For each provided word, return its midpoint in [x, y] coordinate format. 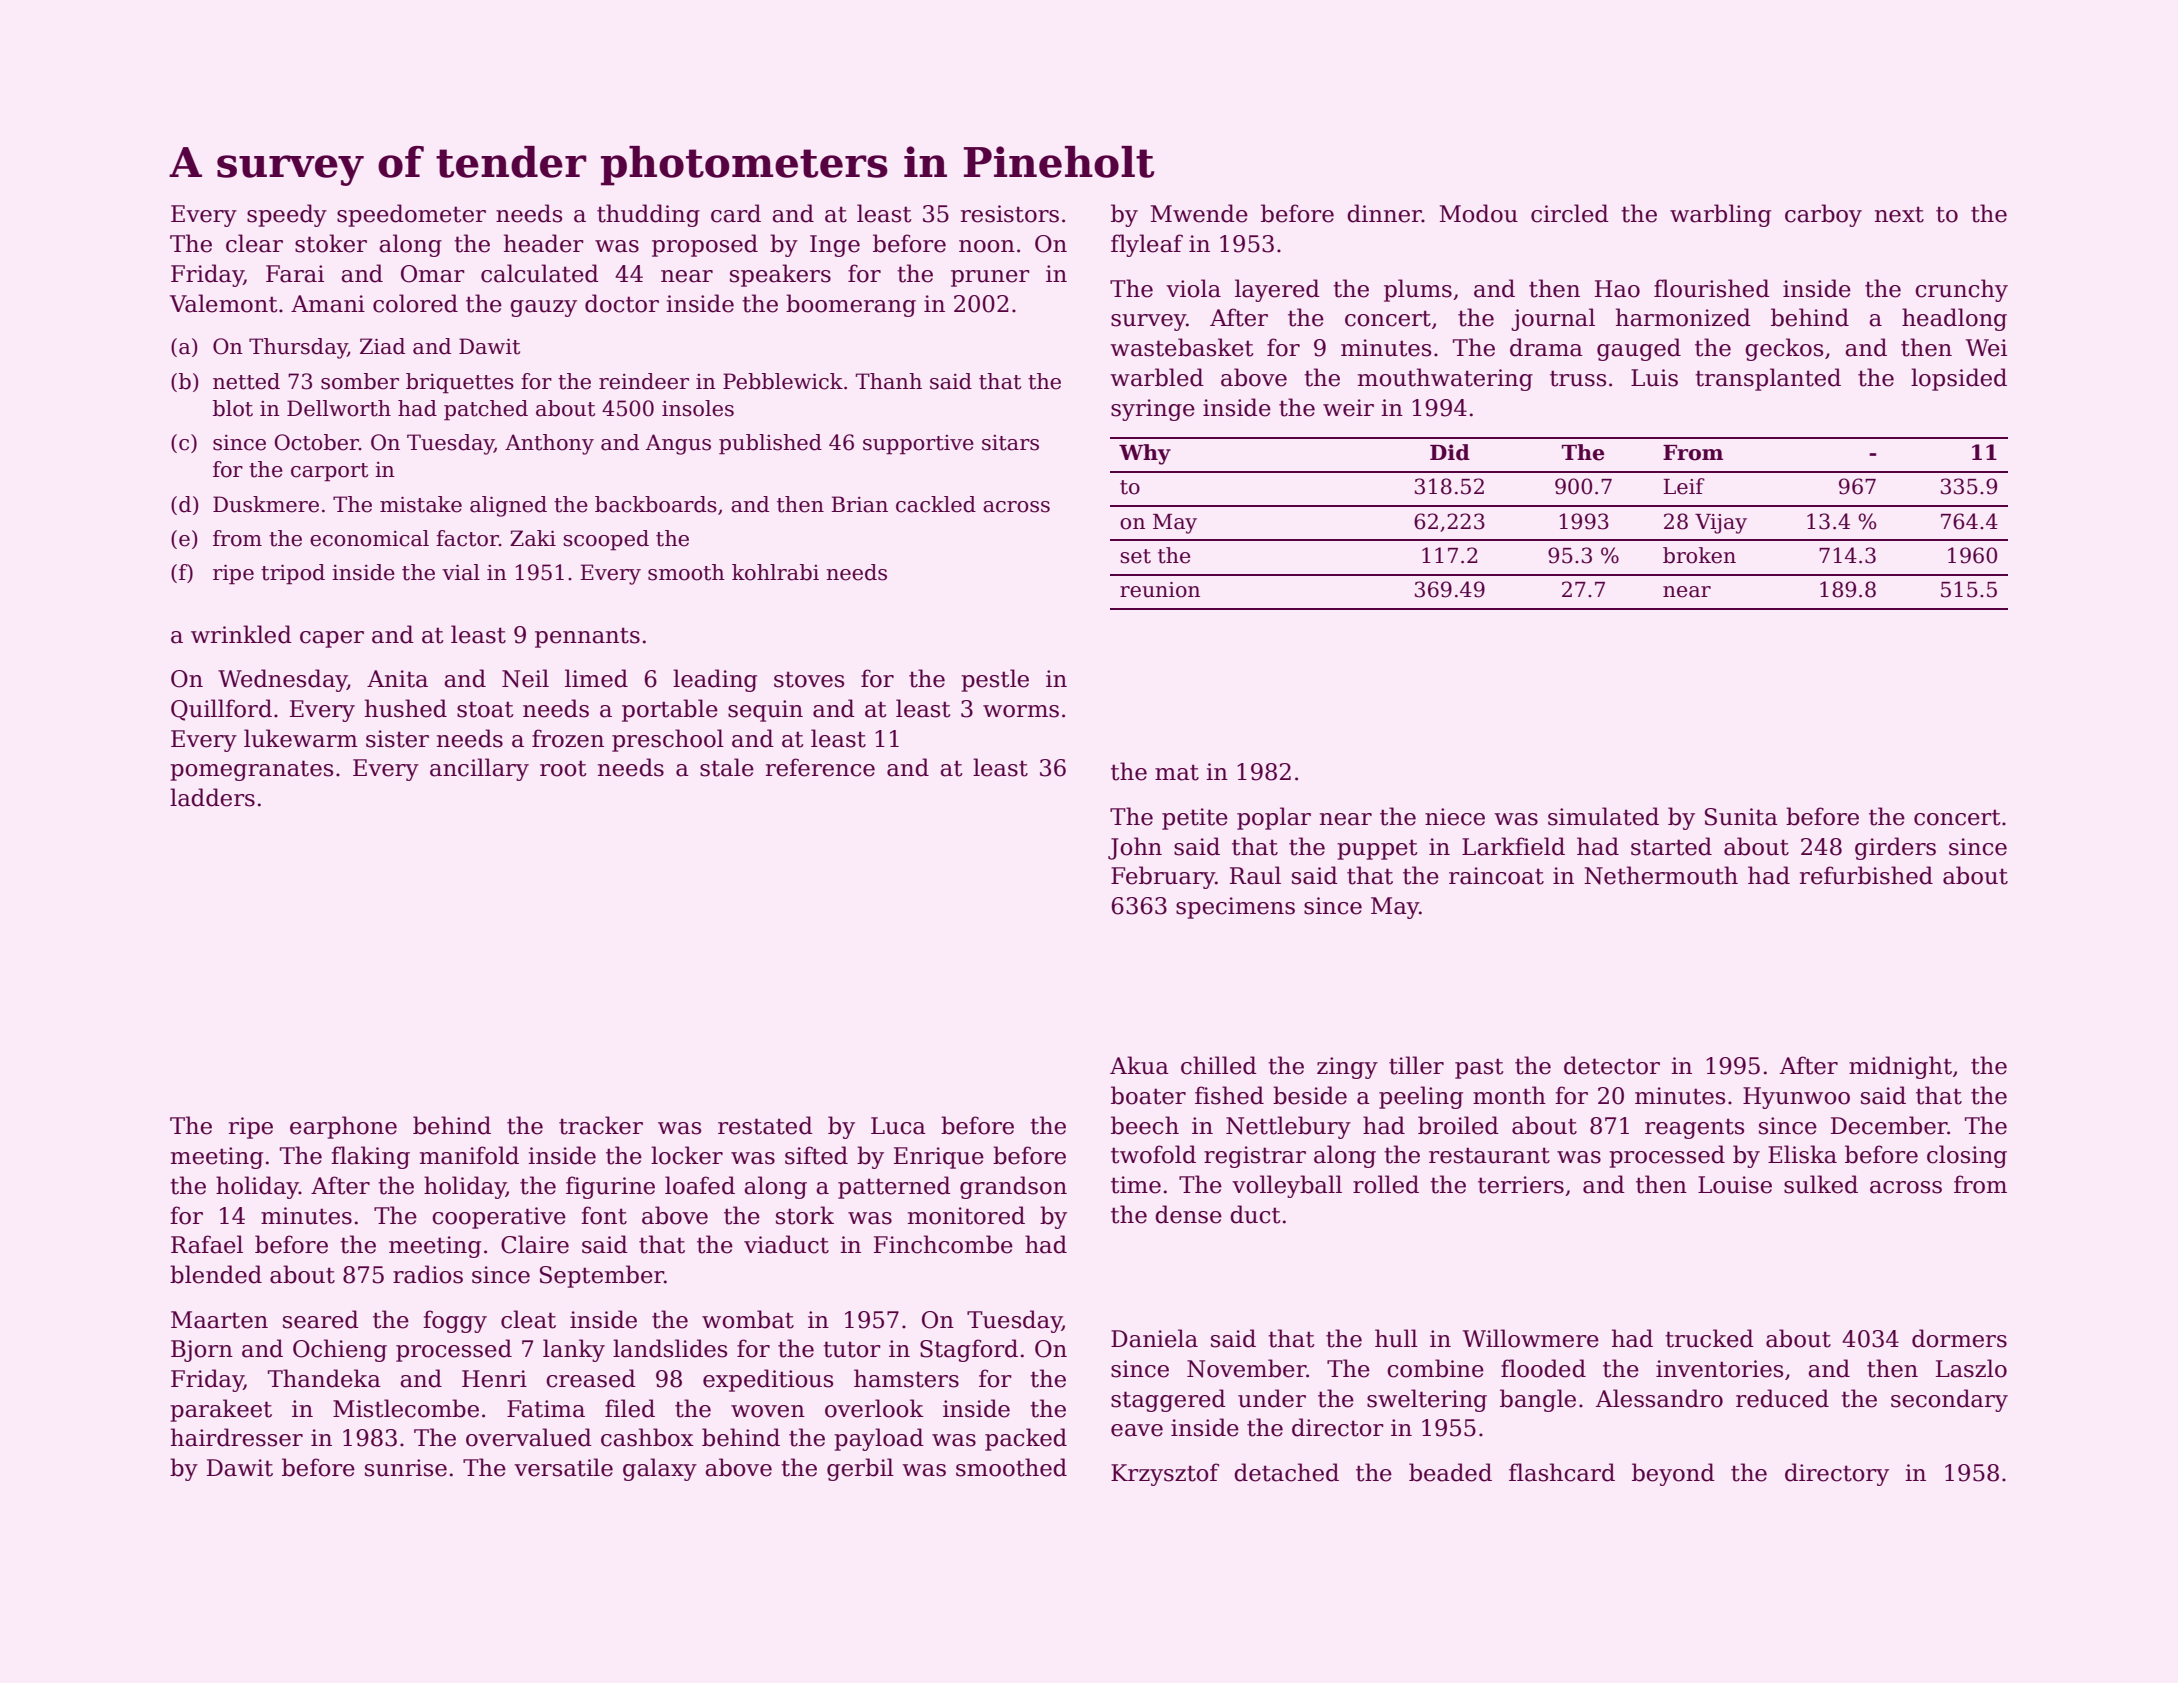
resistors [1010, 214]
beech [1145, 1125]
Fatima [546, 1409]
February [1163, 877]
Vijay [1721, 524]
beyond [1673, 1474]
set [1135, 556]
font [604, 1215]
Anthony [549, 444]
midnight [1900, 1067]
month [1509, 1095]
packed [1026, 1439]
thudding [648, 215]
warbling [1720, 215]
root [563, 768]
